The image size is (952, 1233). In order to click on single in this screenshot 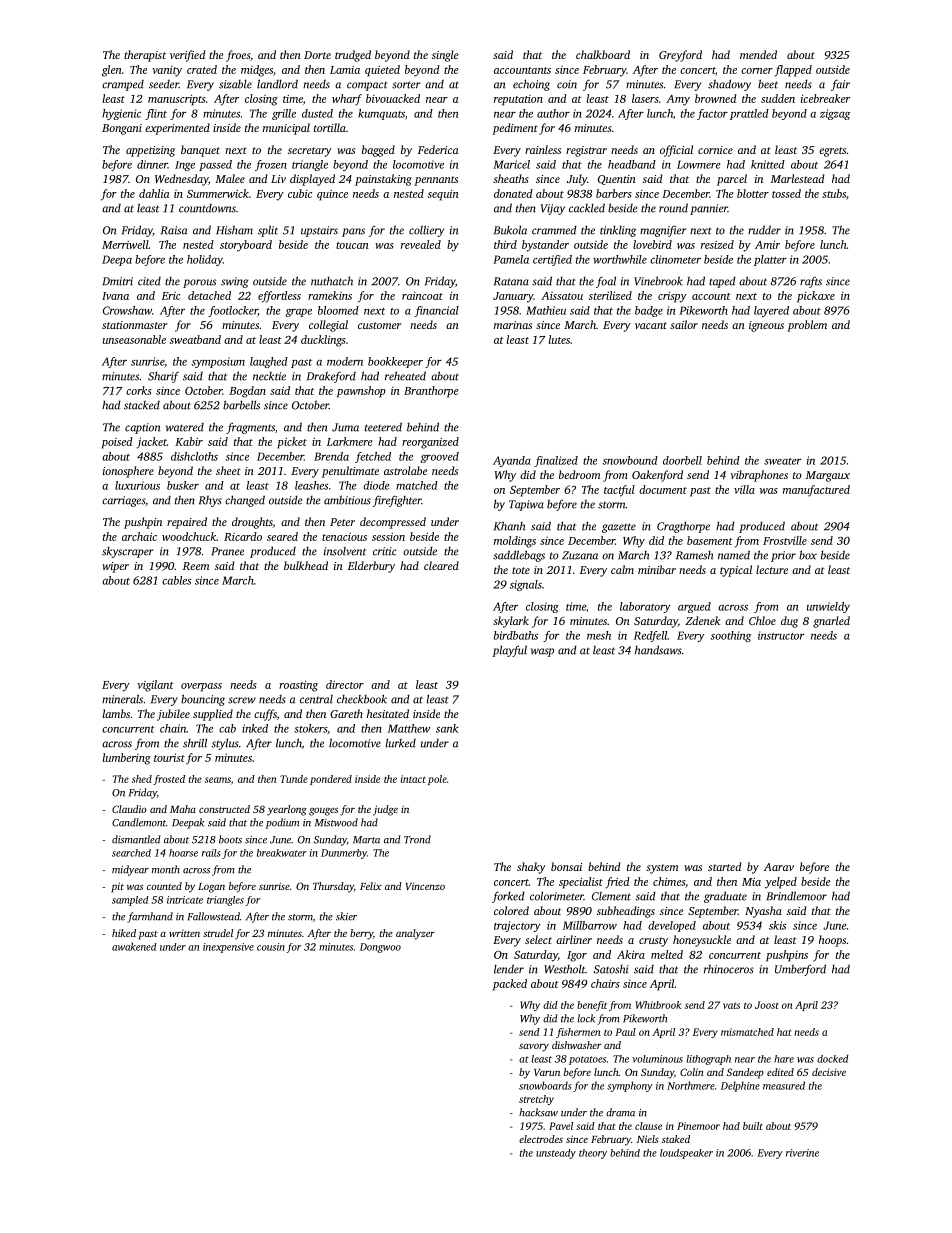, I will do `click(445, 56)`.
